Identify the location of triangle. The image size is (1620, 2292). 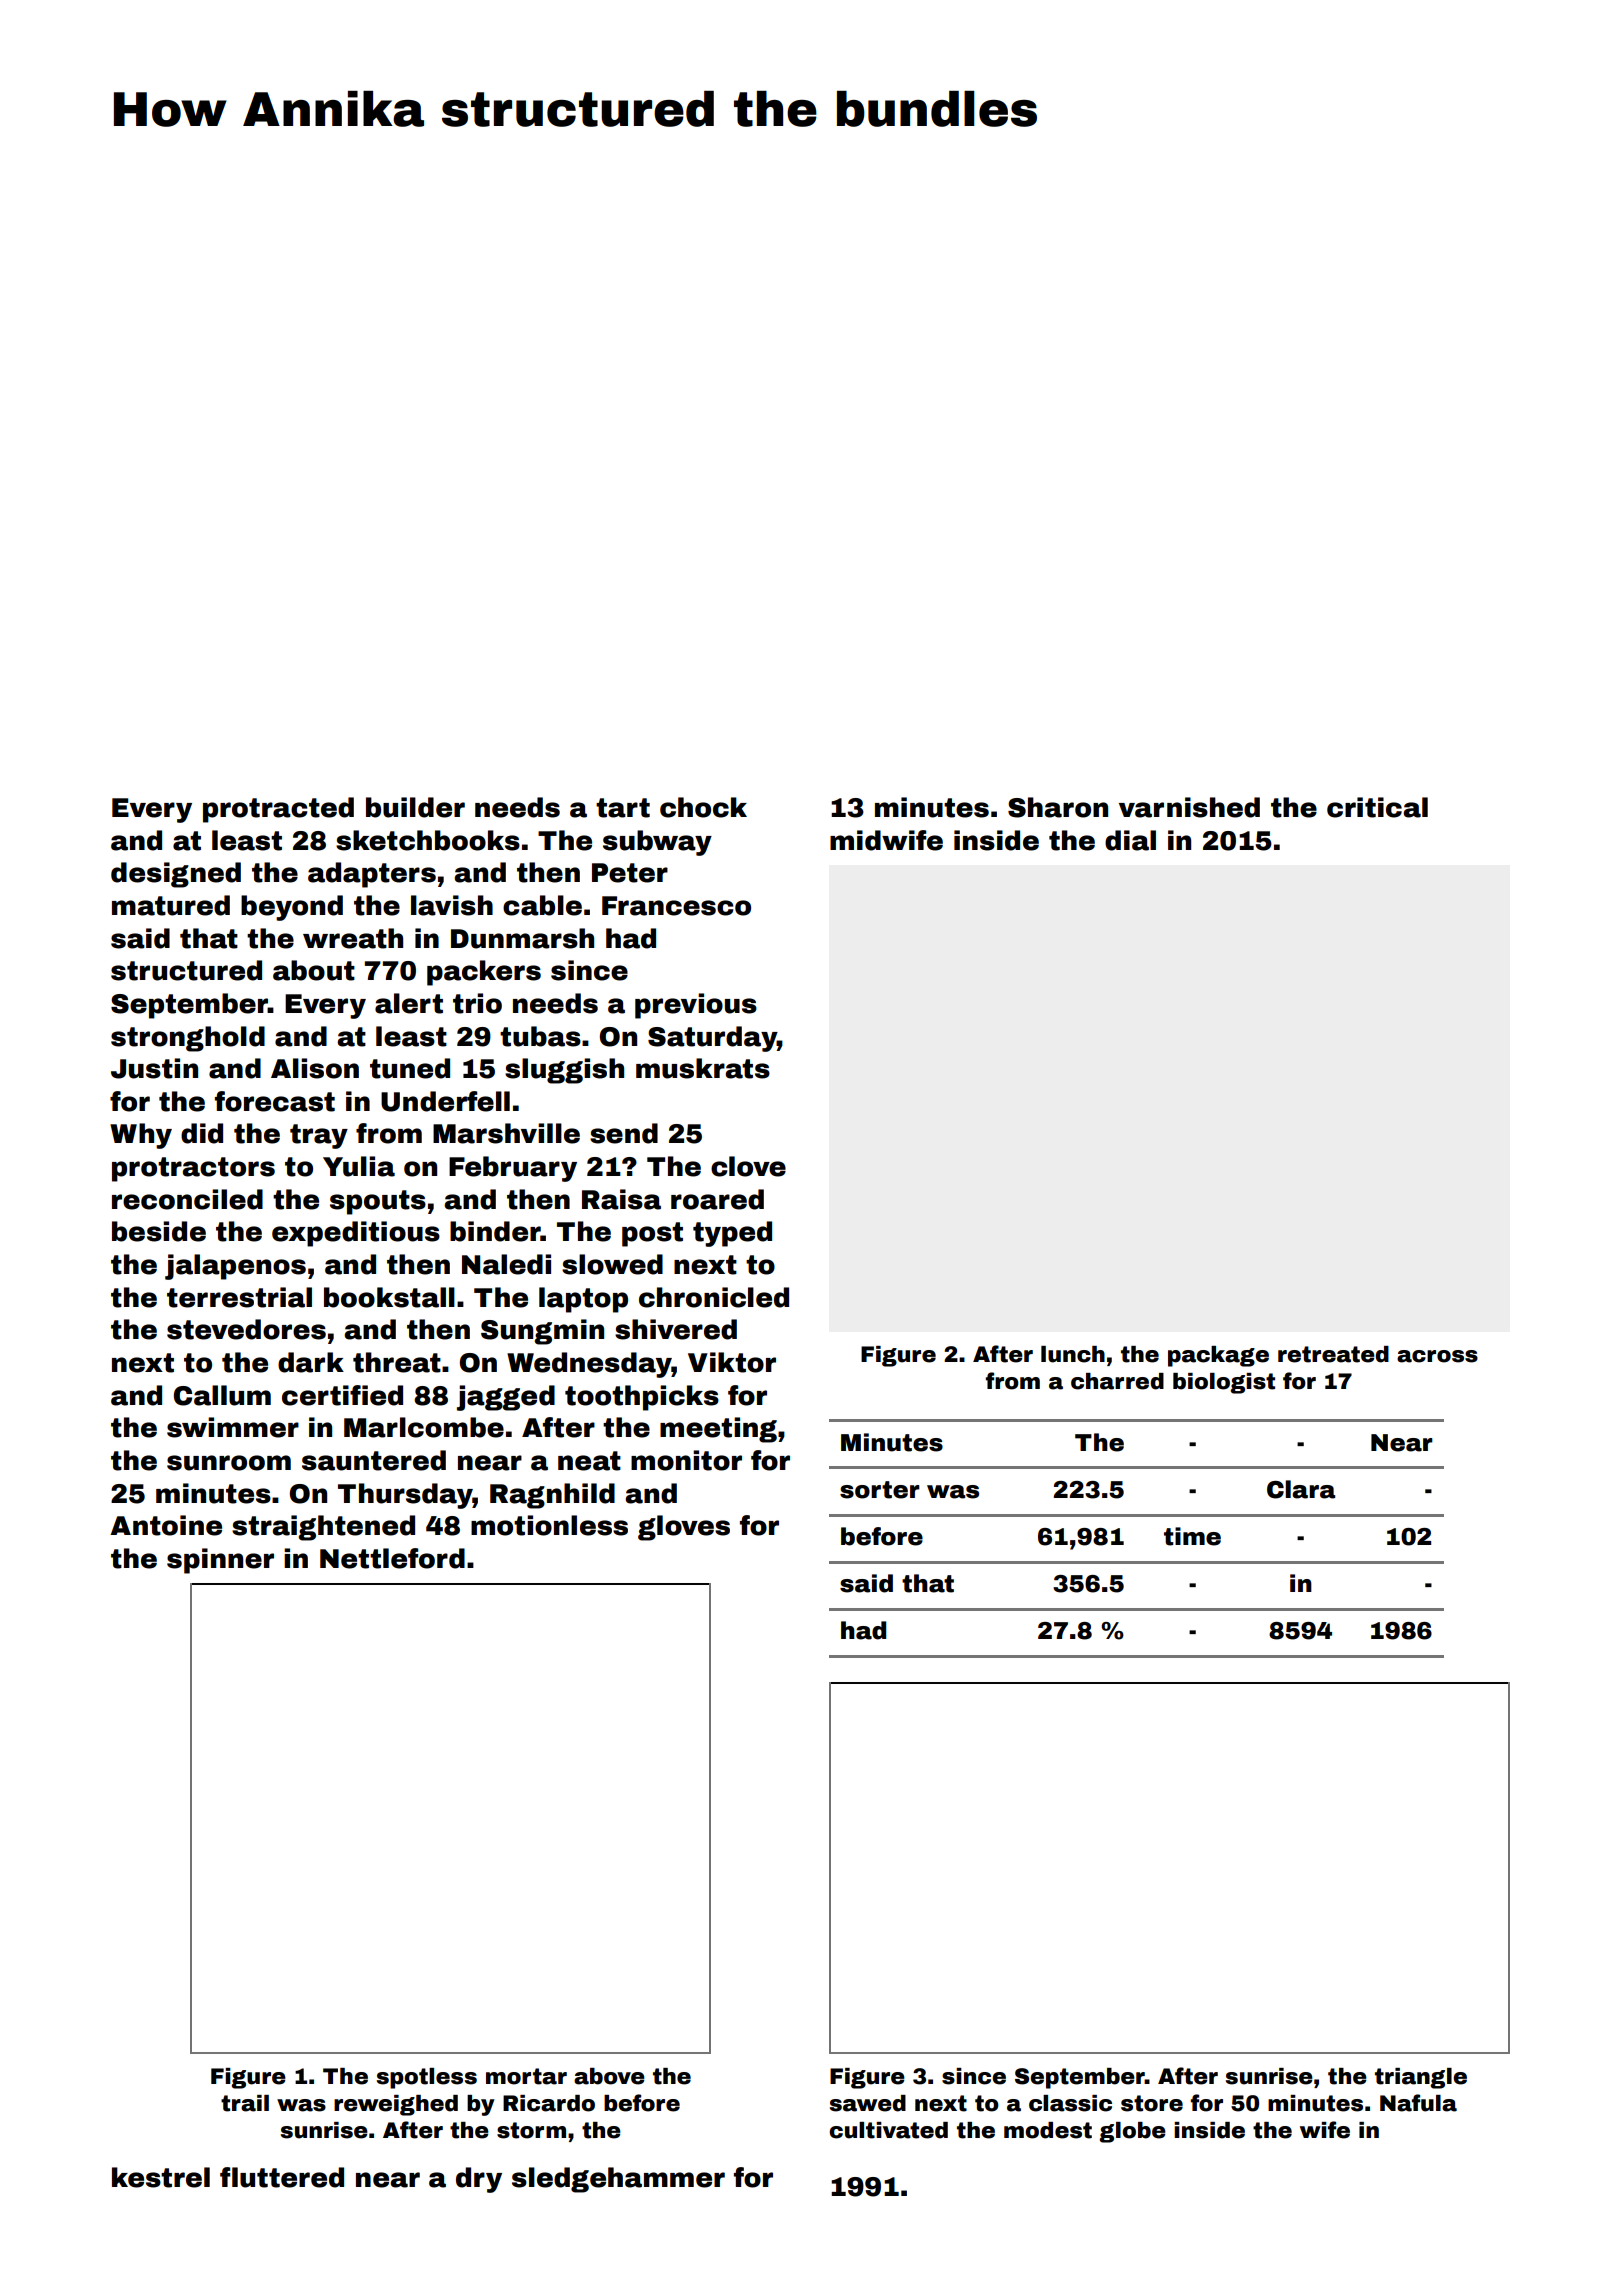
(1421, 2078).
